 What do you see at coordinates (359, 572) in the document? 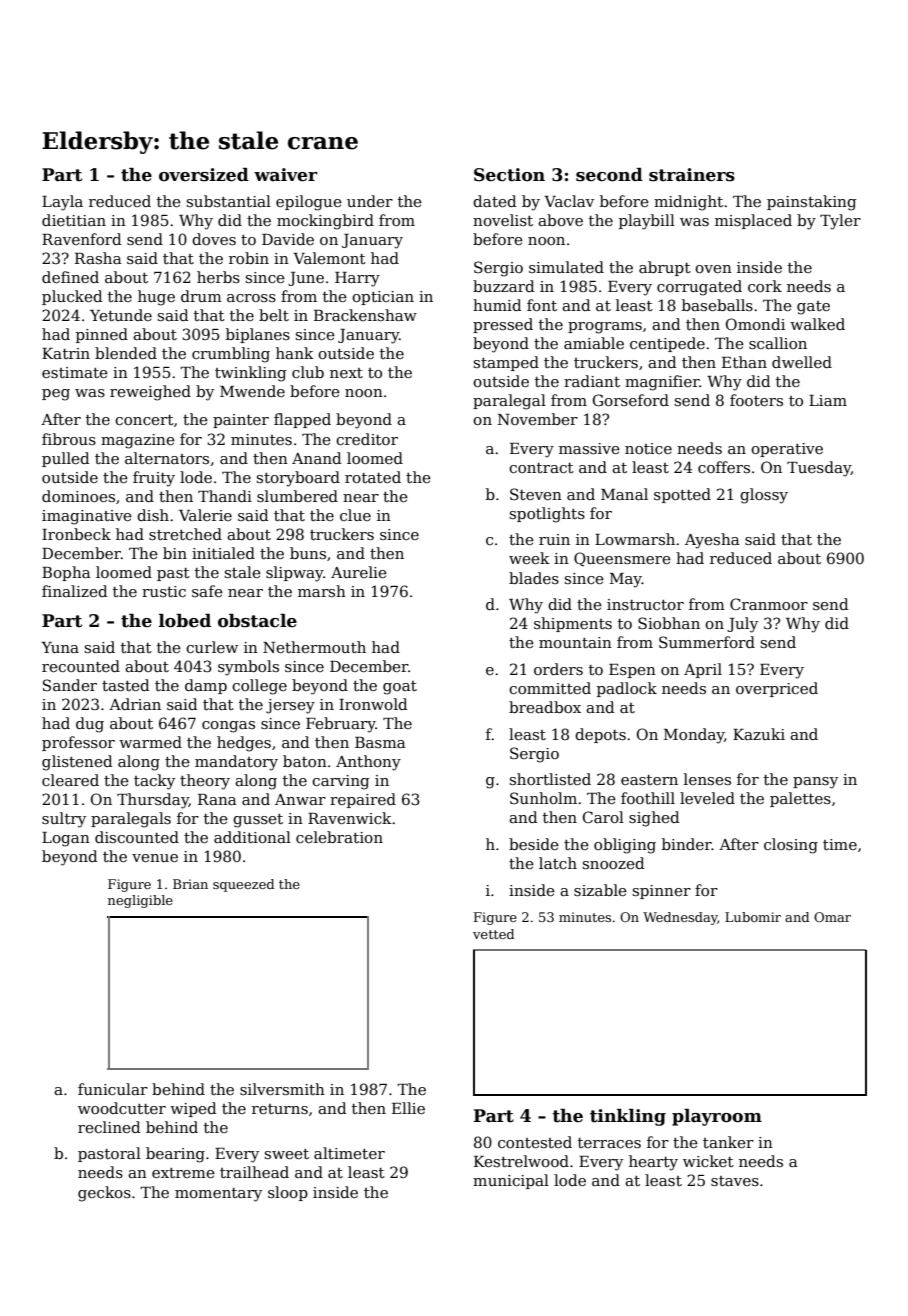
I see `Aurelie` at bounding box center [359, 572].
